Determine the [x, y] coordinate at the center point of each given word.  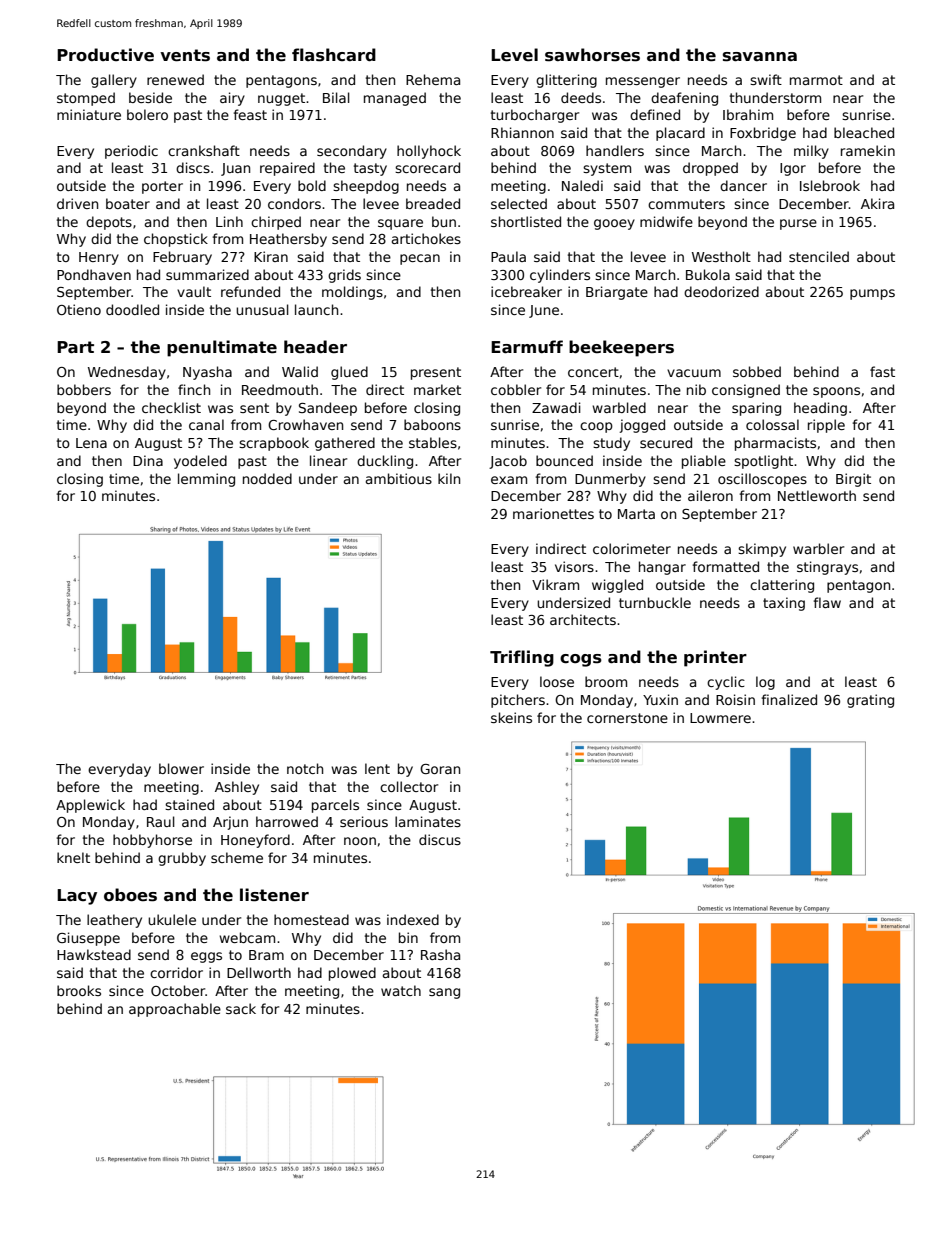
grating [870, 701]
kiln [449, 478]
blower [181, 768]
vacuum [694, 373]
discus [440, 839]
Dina [148, 460]
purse [798, 224]
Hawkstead [94, 954]
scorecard [427, 167]
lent [377, 768]
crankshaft [204, 150]
